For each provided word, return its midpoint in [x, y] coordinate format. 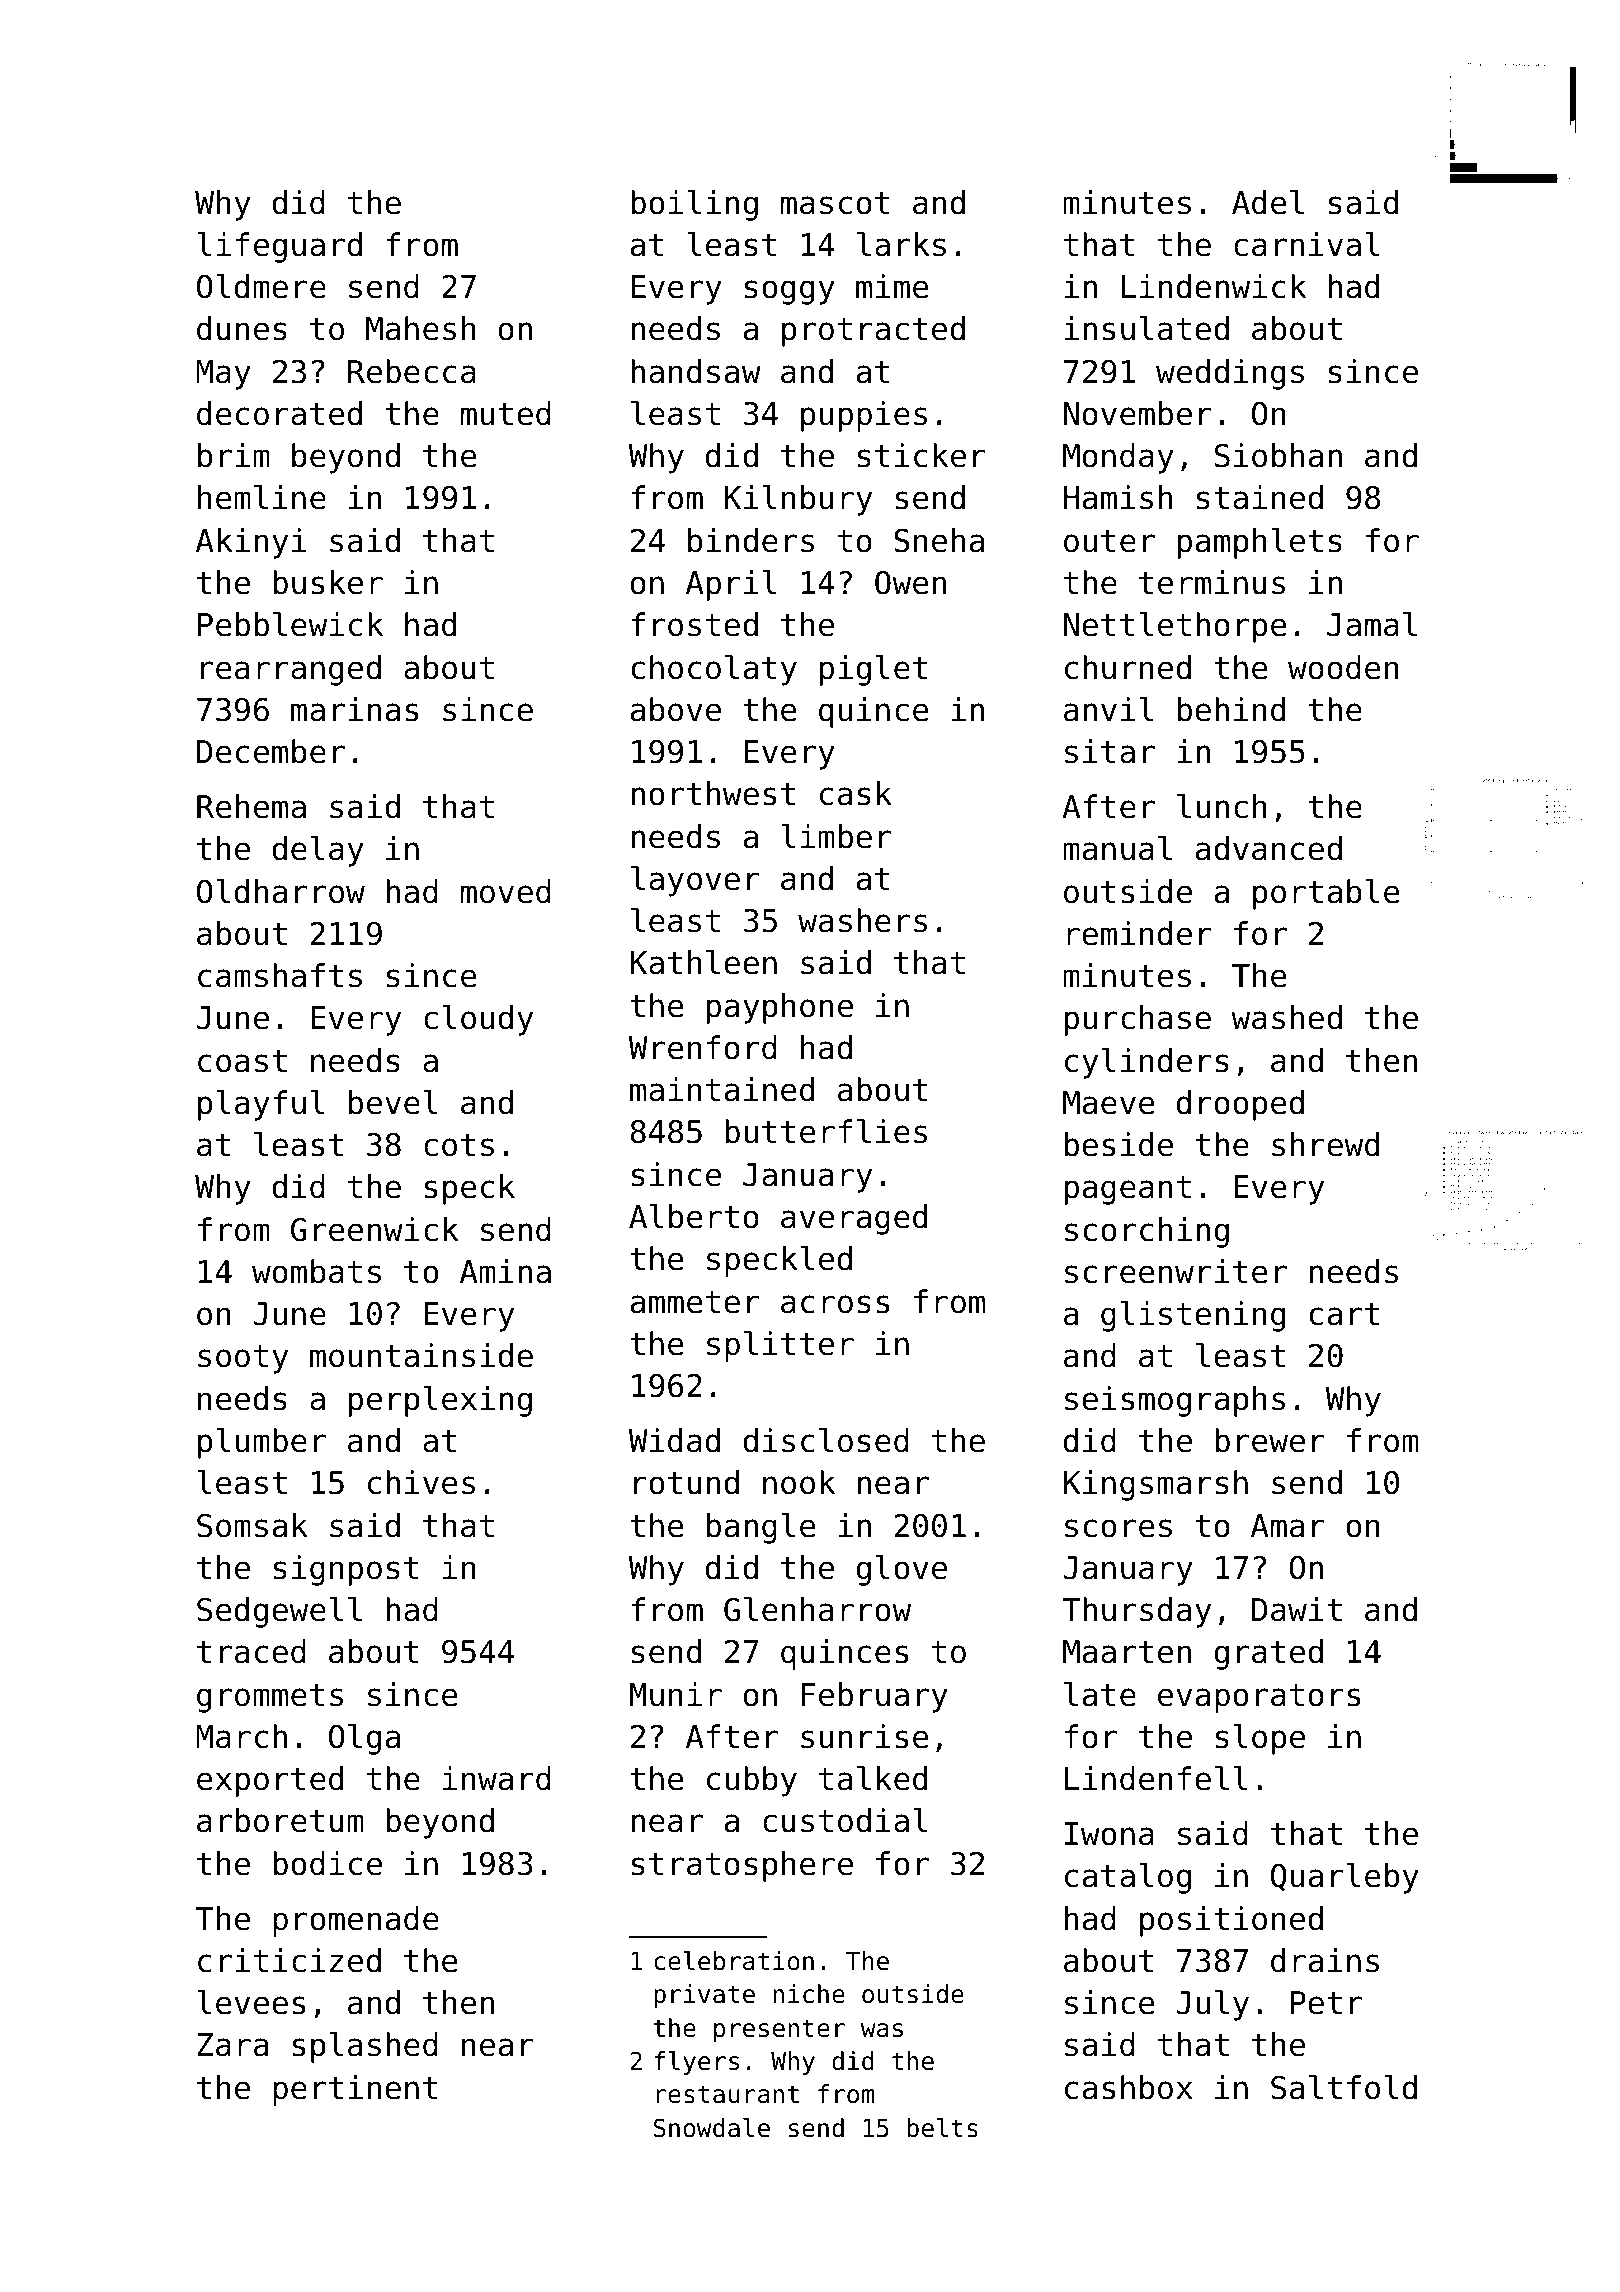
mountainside [421, 1355]
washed [1286, 1017]
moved [506, 891]
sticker [922, 455]
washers [862, 920]
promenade [356, 1921]
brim [234, 455]
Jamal [1372, 624]
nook [799, 1482]
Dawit [1297, 1609]
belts [942, 2128]
